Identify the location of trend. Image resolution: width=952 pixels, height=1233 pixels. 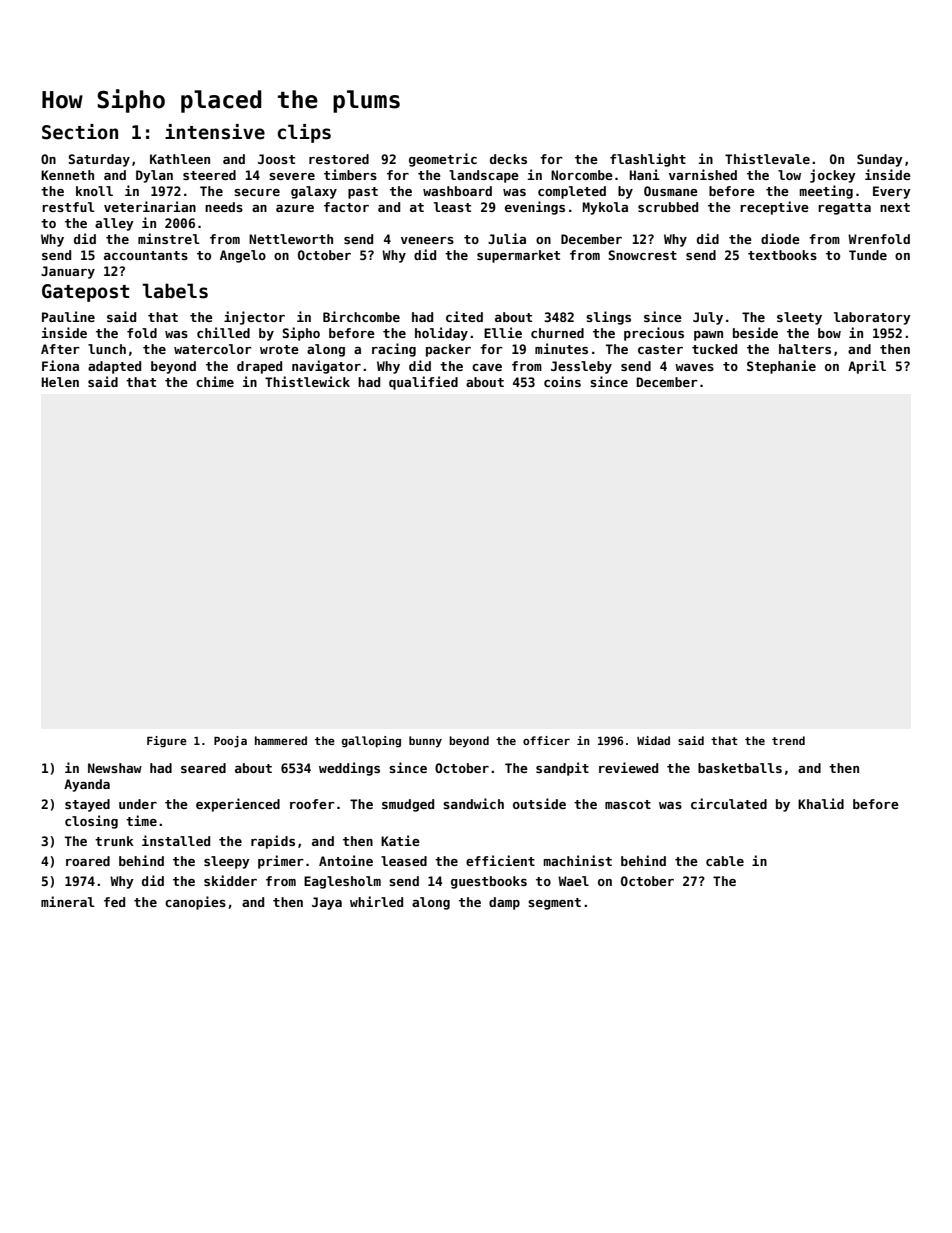
(788, 740).
